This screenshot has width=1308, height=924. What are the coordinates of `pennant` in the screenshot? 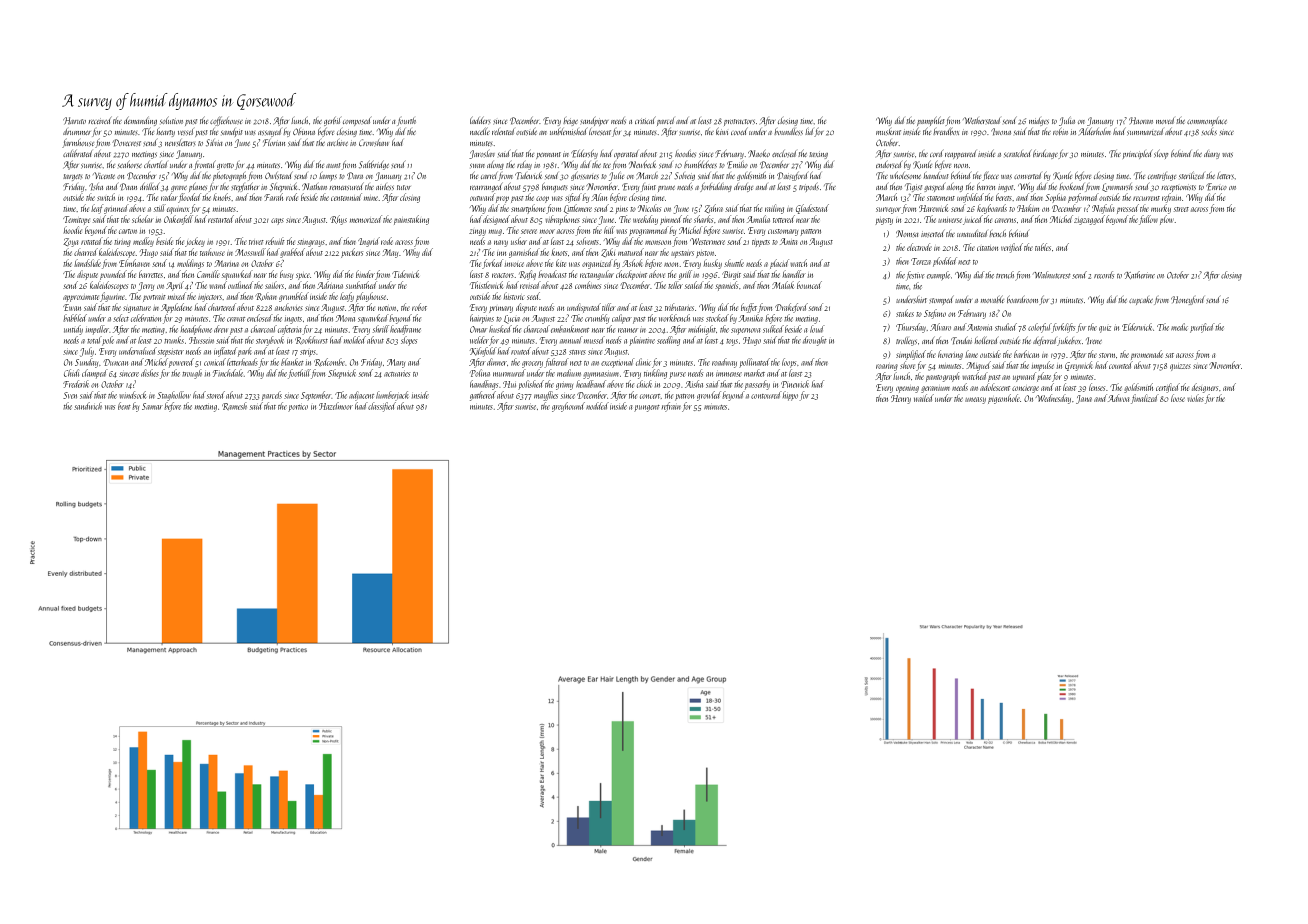 It's located at (548, 155).
